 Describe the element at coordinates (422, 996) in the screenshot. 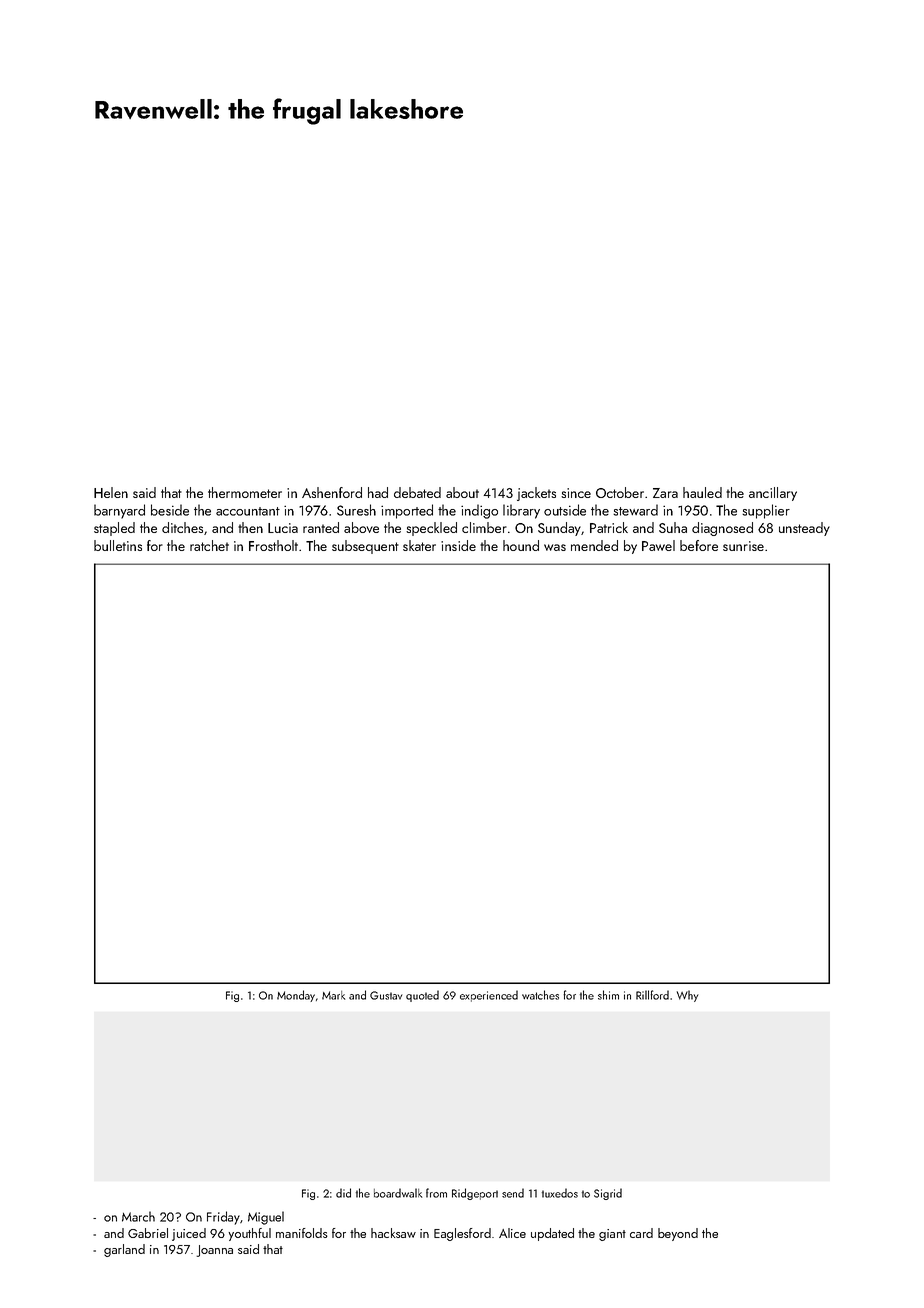

I see `quoted` at that location.
